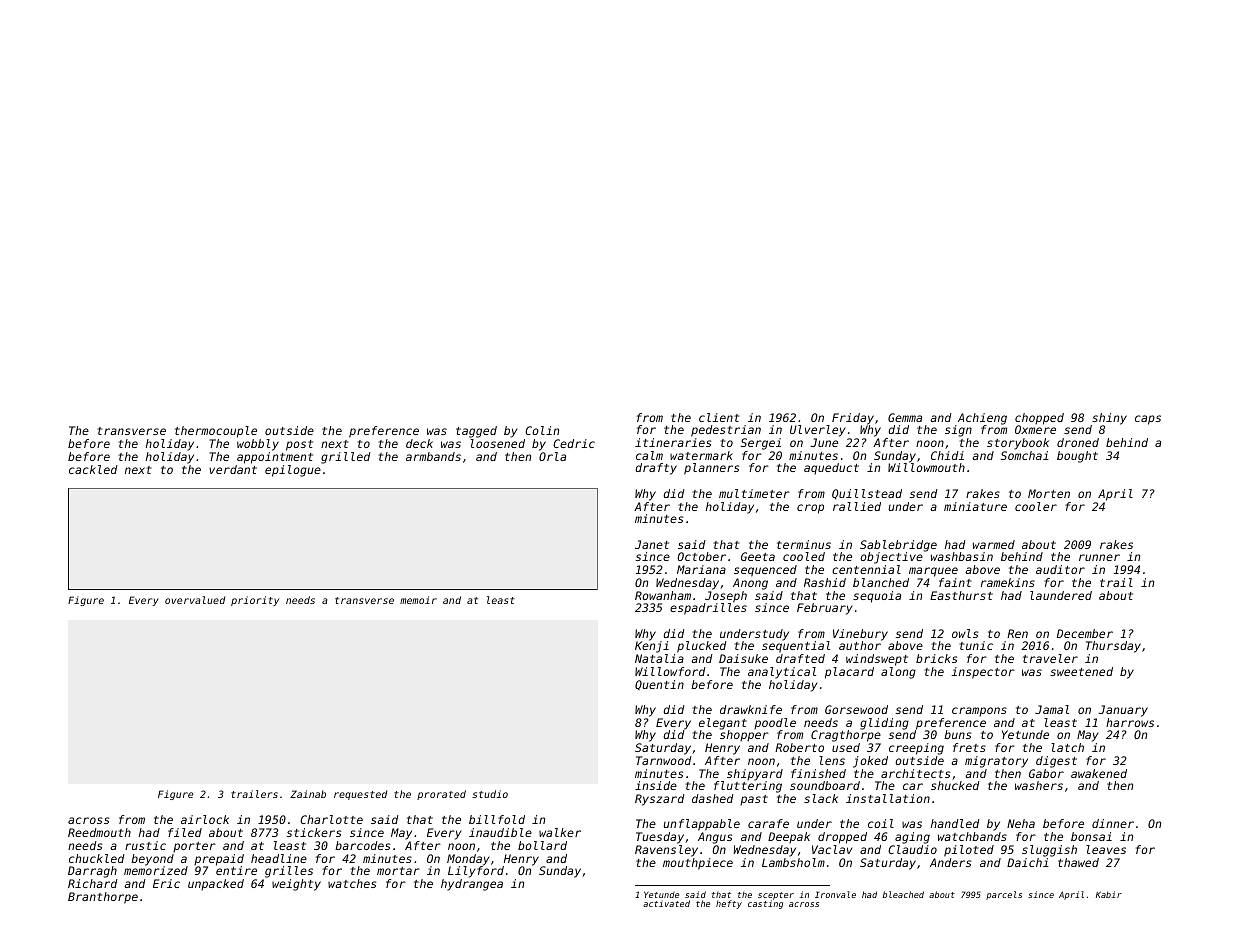 This page has height=952, width=1233. I want to click on caps, so click(1148, 420).
